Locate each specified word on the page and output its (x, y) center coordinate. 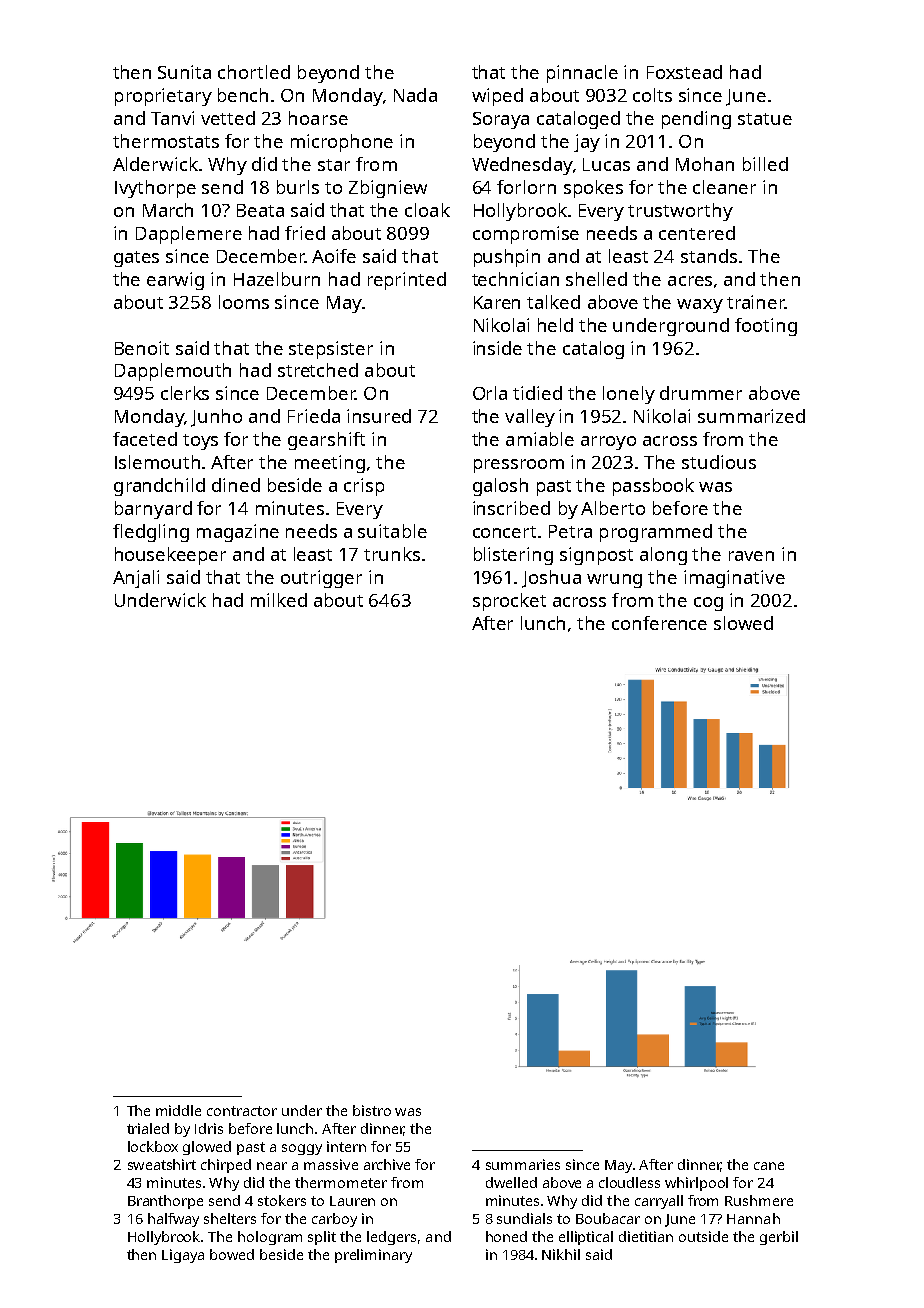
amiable (540, 439)
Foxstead (684, 72)
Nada (415, 95)
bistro (372, 1110)
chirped (226, 1166)
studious (719, 462)
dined (236, 485)
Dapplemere (189, 235)
